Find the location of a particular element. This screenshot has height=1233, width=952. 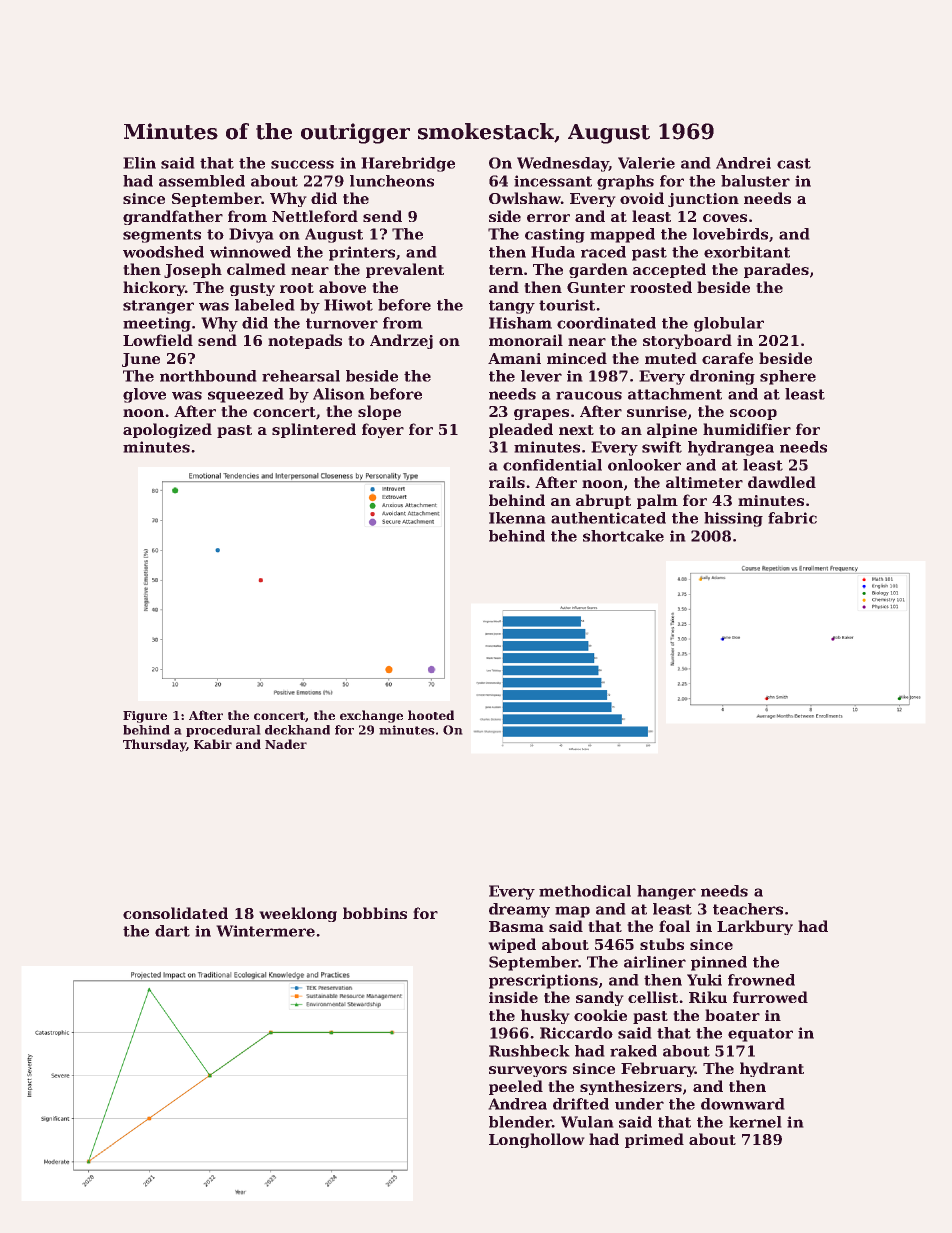

hissing is located at coordinates (733, 519).
